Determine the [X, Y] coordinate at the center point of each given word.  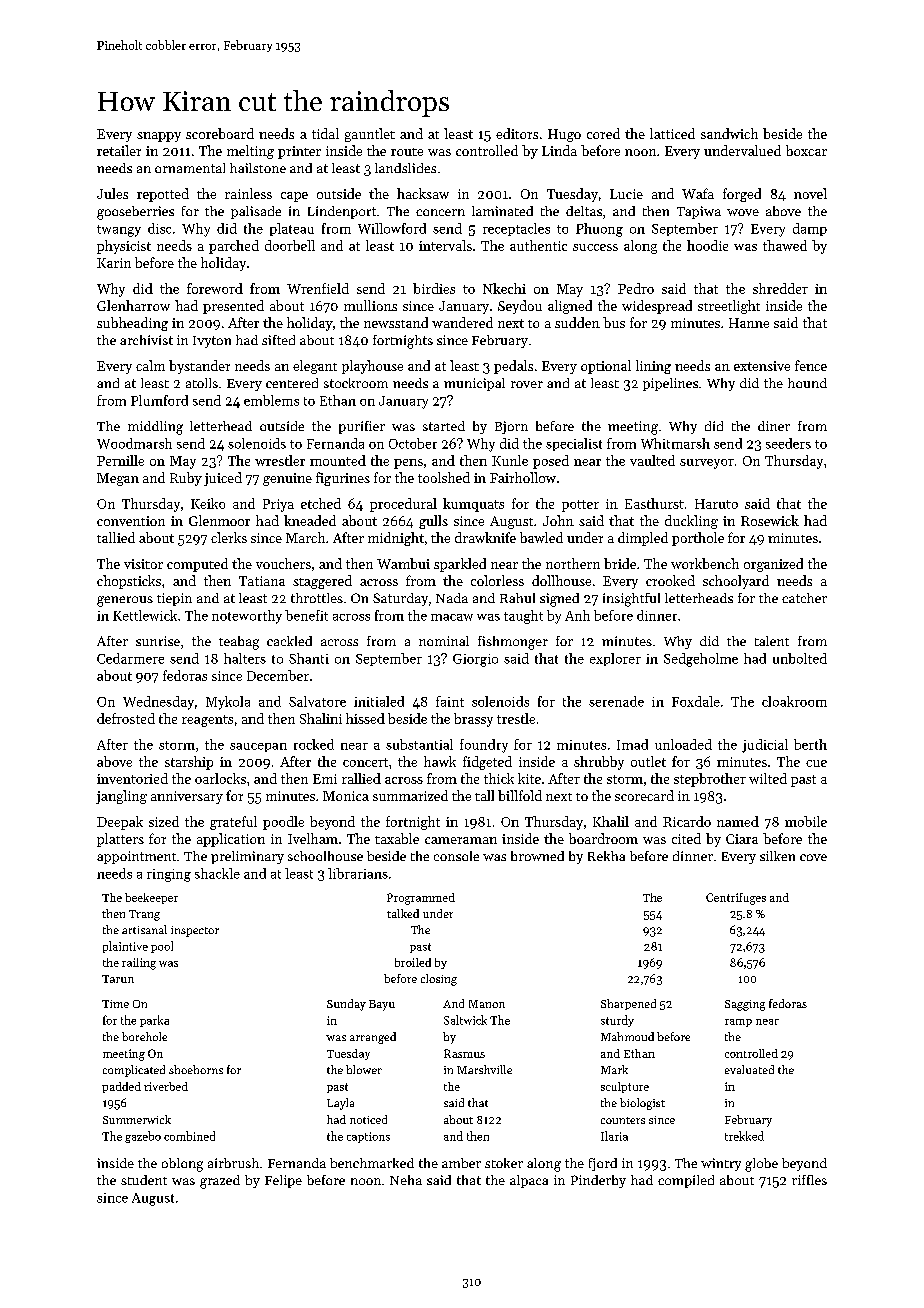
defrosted [126, 718]
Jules [112, 193]
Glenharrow [133, 305]
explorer [615, 659]
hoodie [707, 245]
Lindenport [342, 212]
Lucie [626, 194]
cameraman [461, 840]
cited [686, 838]
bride [620, 563]
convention [131, 521]
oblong [182, 1165]
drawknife [485, 537]
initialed [379, 701]
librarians [358, 873]
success [595, 247]
